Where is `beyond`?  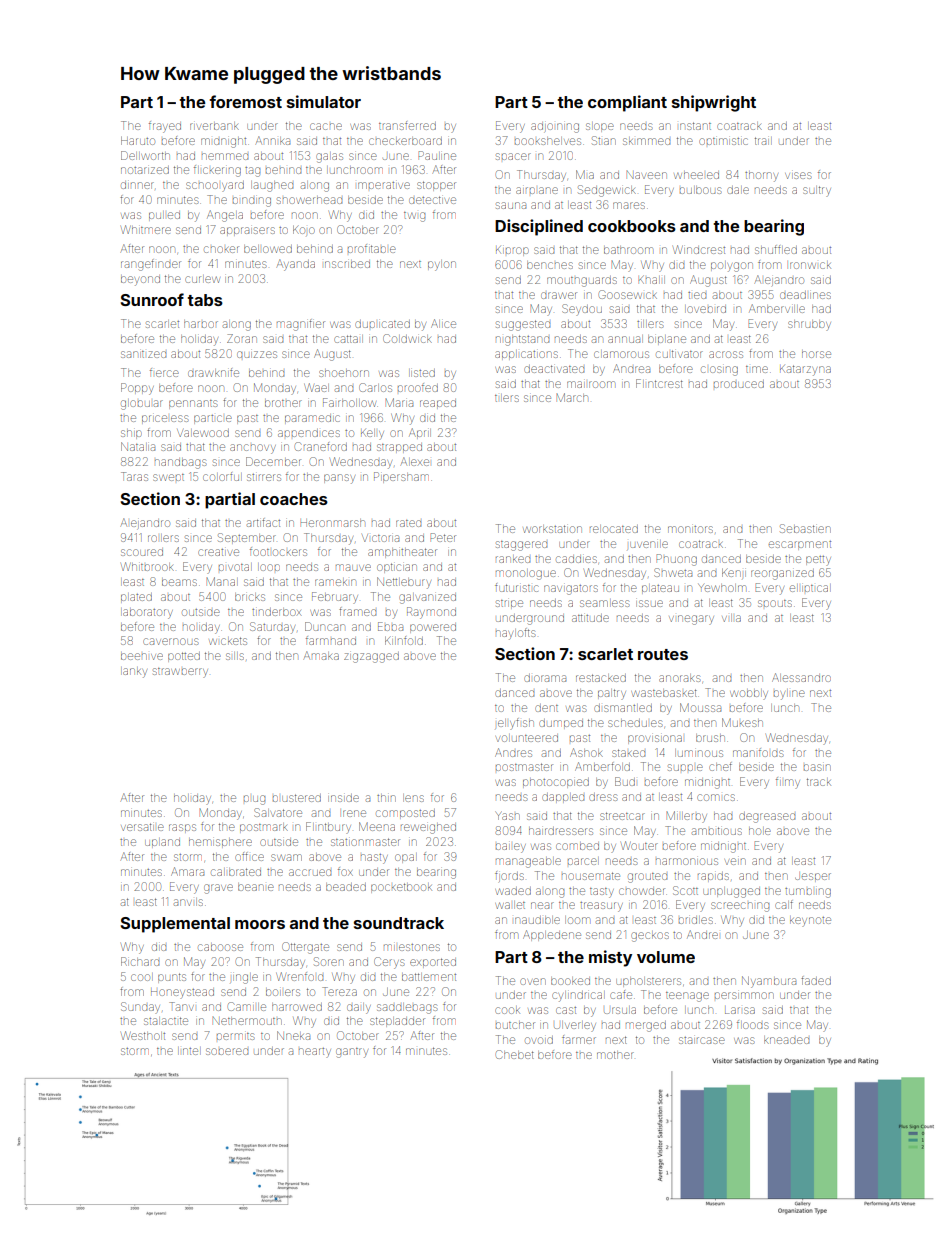
beyond is located at coordinates (140, 281).
